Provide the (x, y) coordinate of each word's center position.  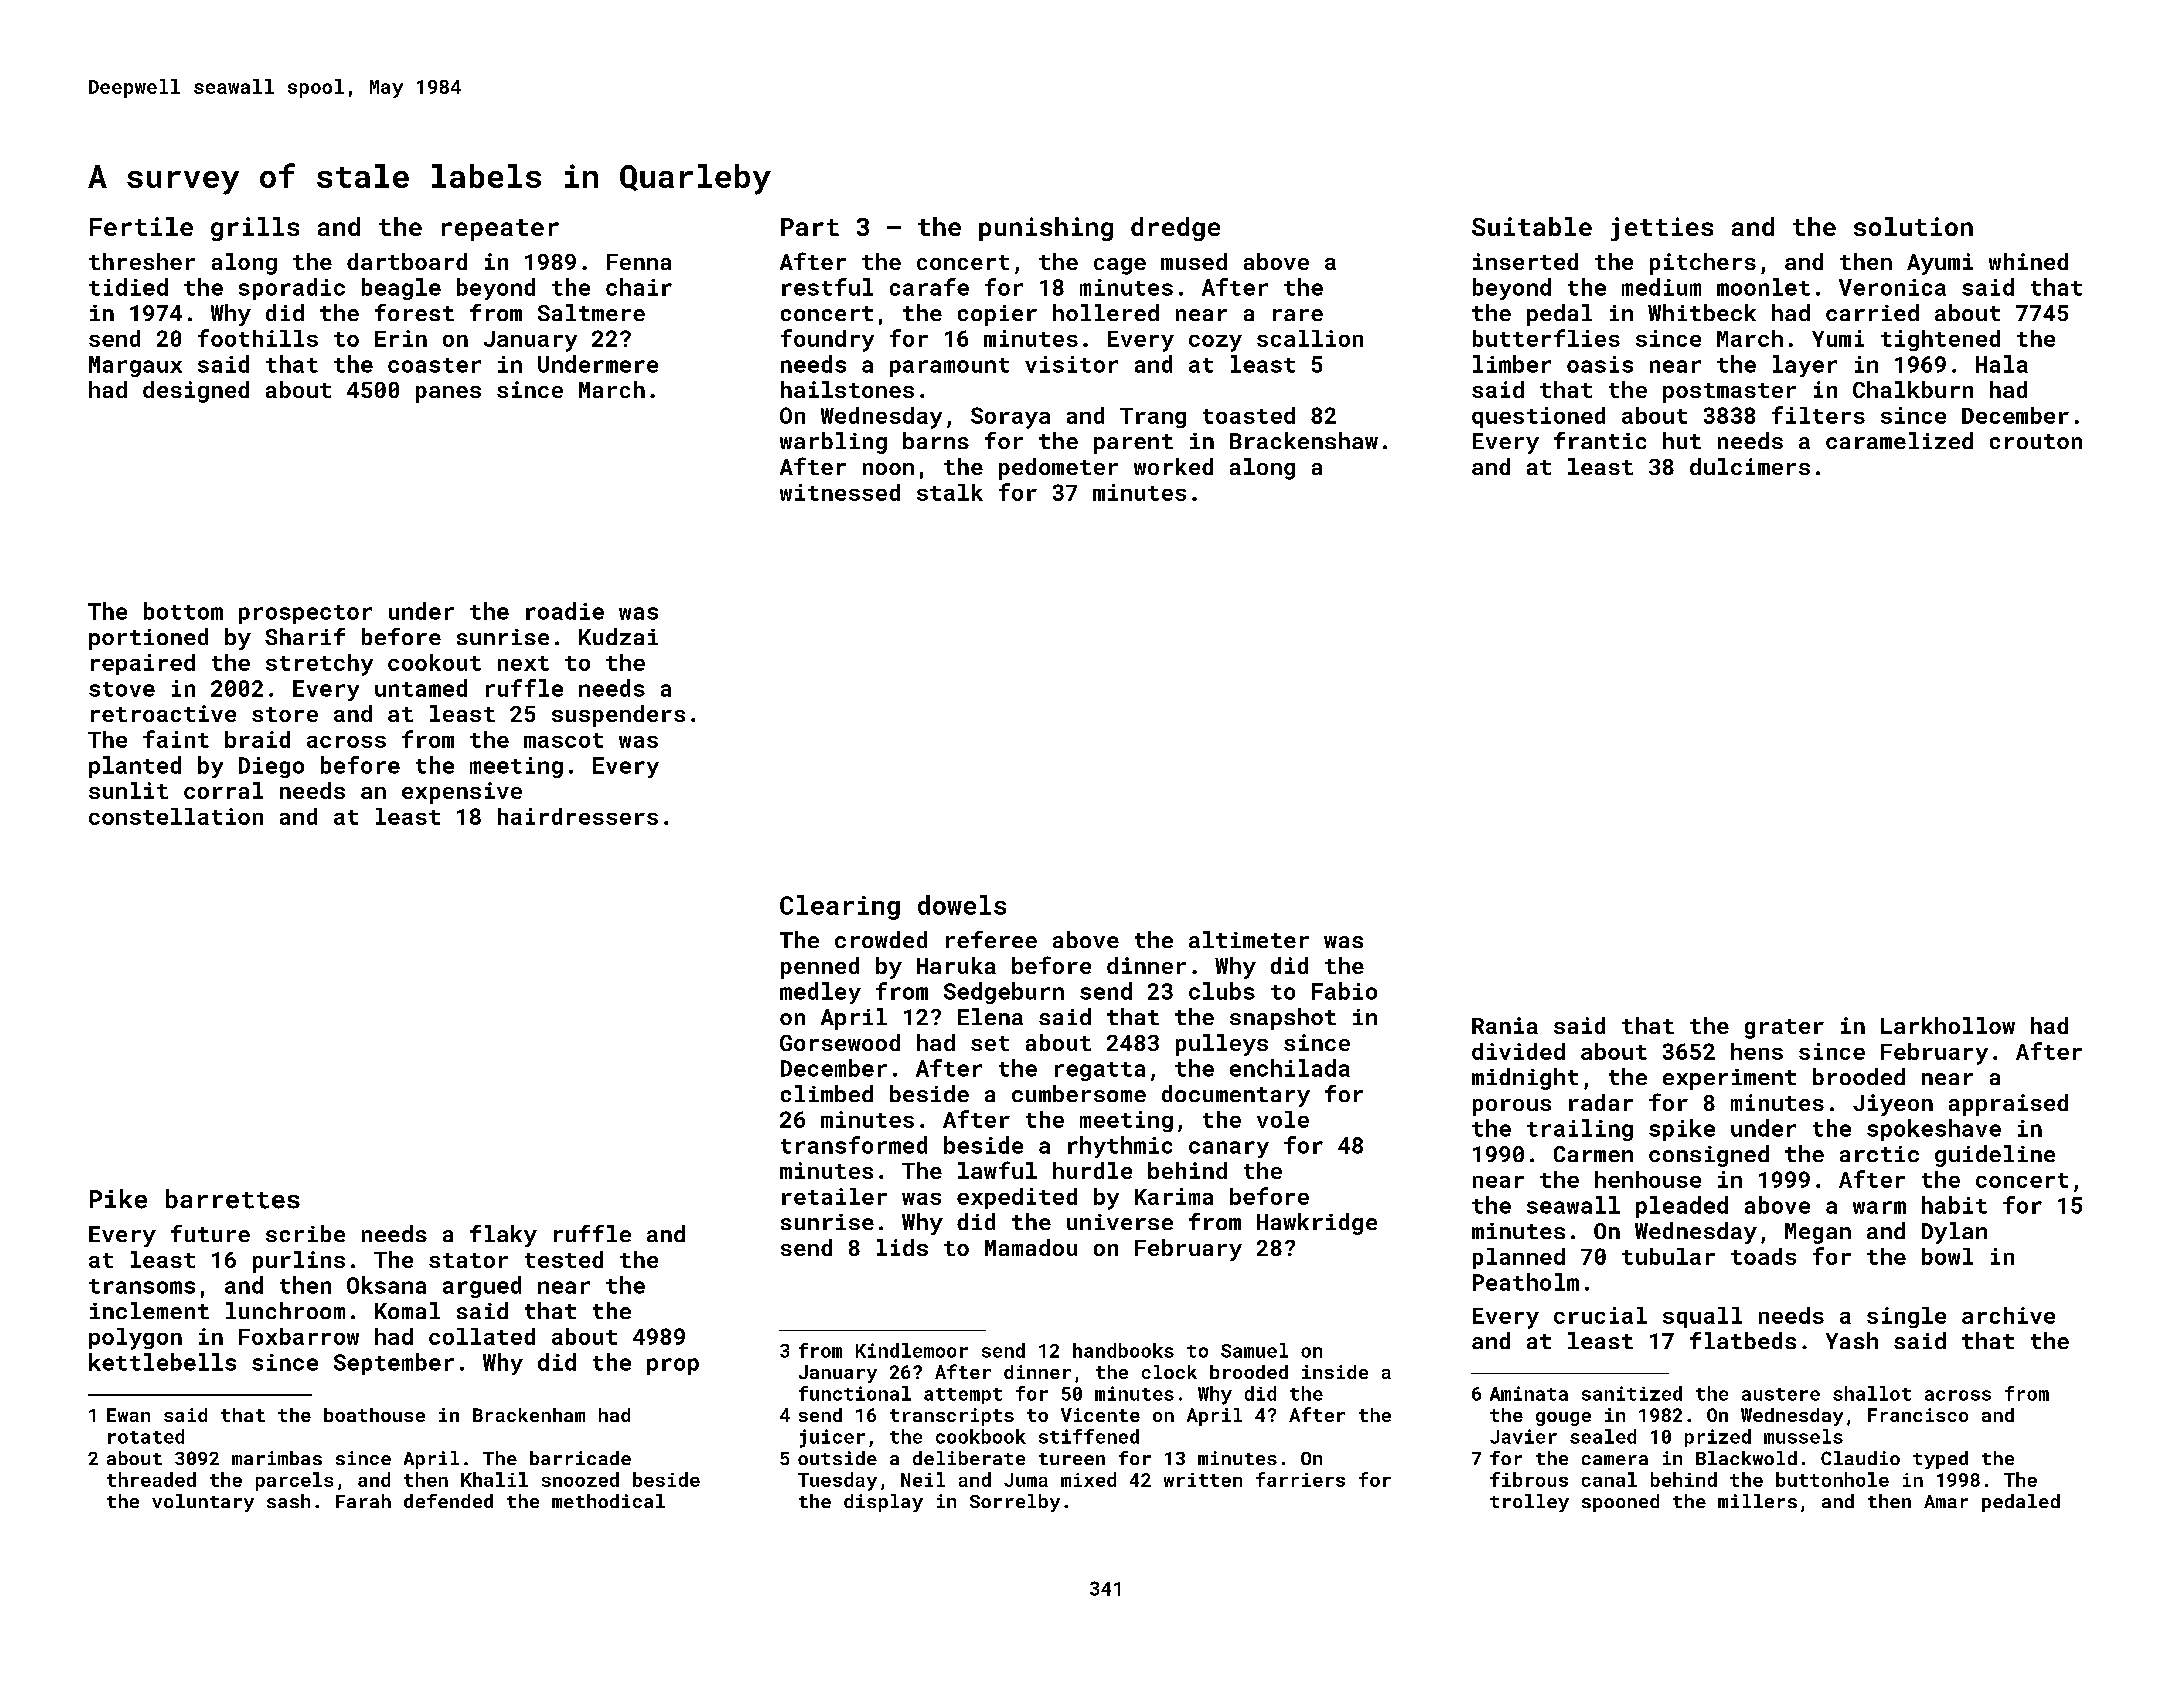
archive (2008, 1315)
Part (810, 227)
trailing (1580, 1130)
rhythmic (1120, 1147)
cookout (434, 662)
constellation (176, 816)
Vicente (1100, 1415)
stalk (950, 492)
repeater (500, 230)
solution (1913, 226)
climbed (827, 1093)
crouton (2036, 441)
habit (1954, 1205)
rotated (146, 1436)
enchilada (1290, 1068)
